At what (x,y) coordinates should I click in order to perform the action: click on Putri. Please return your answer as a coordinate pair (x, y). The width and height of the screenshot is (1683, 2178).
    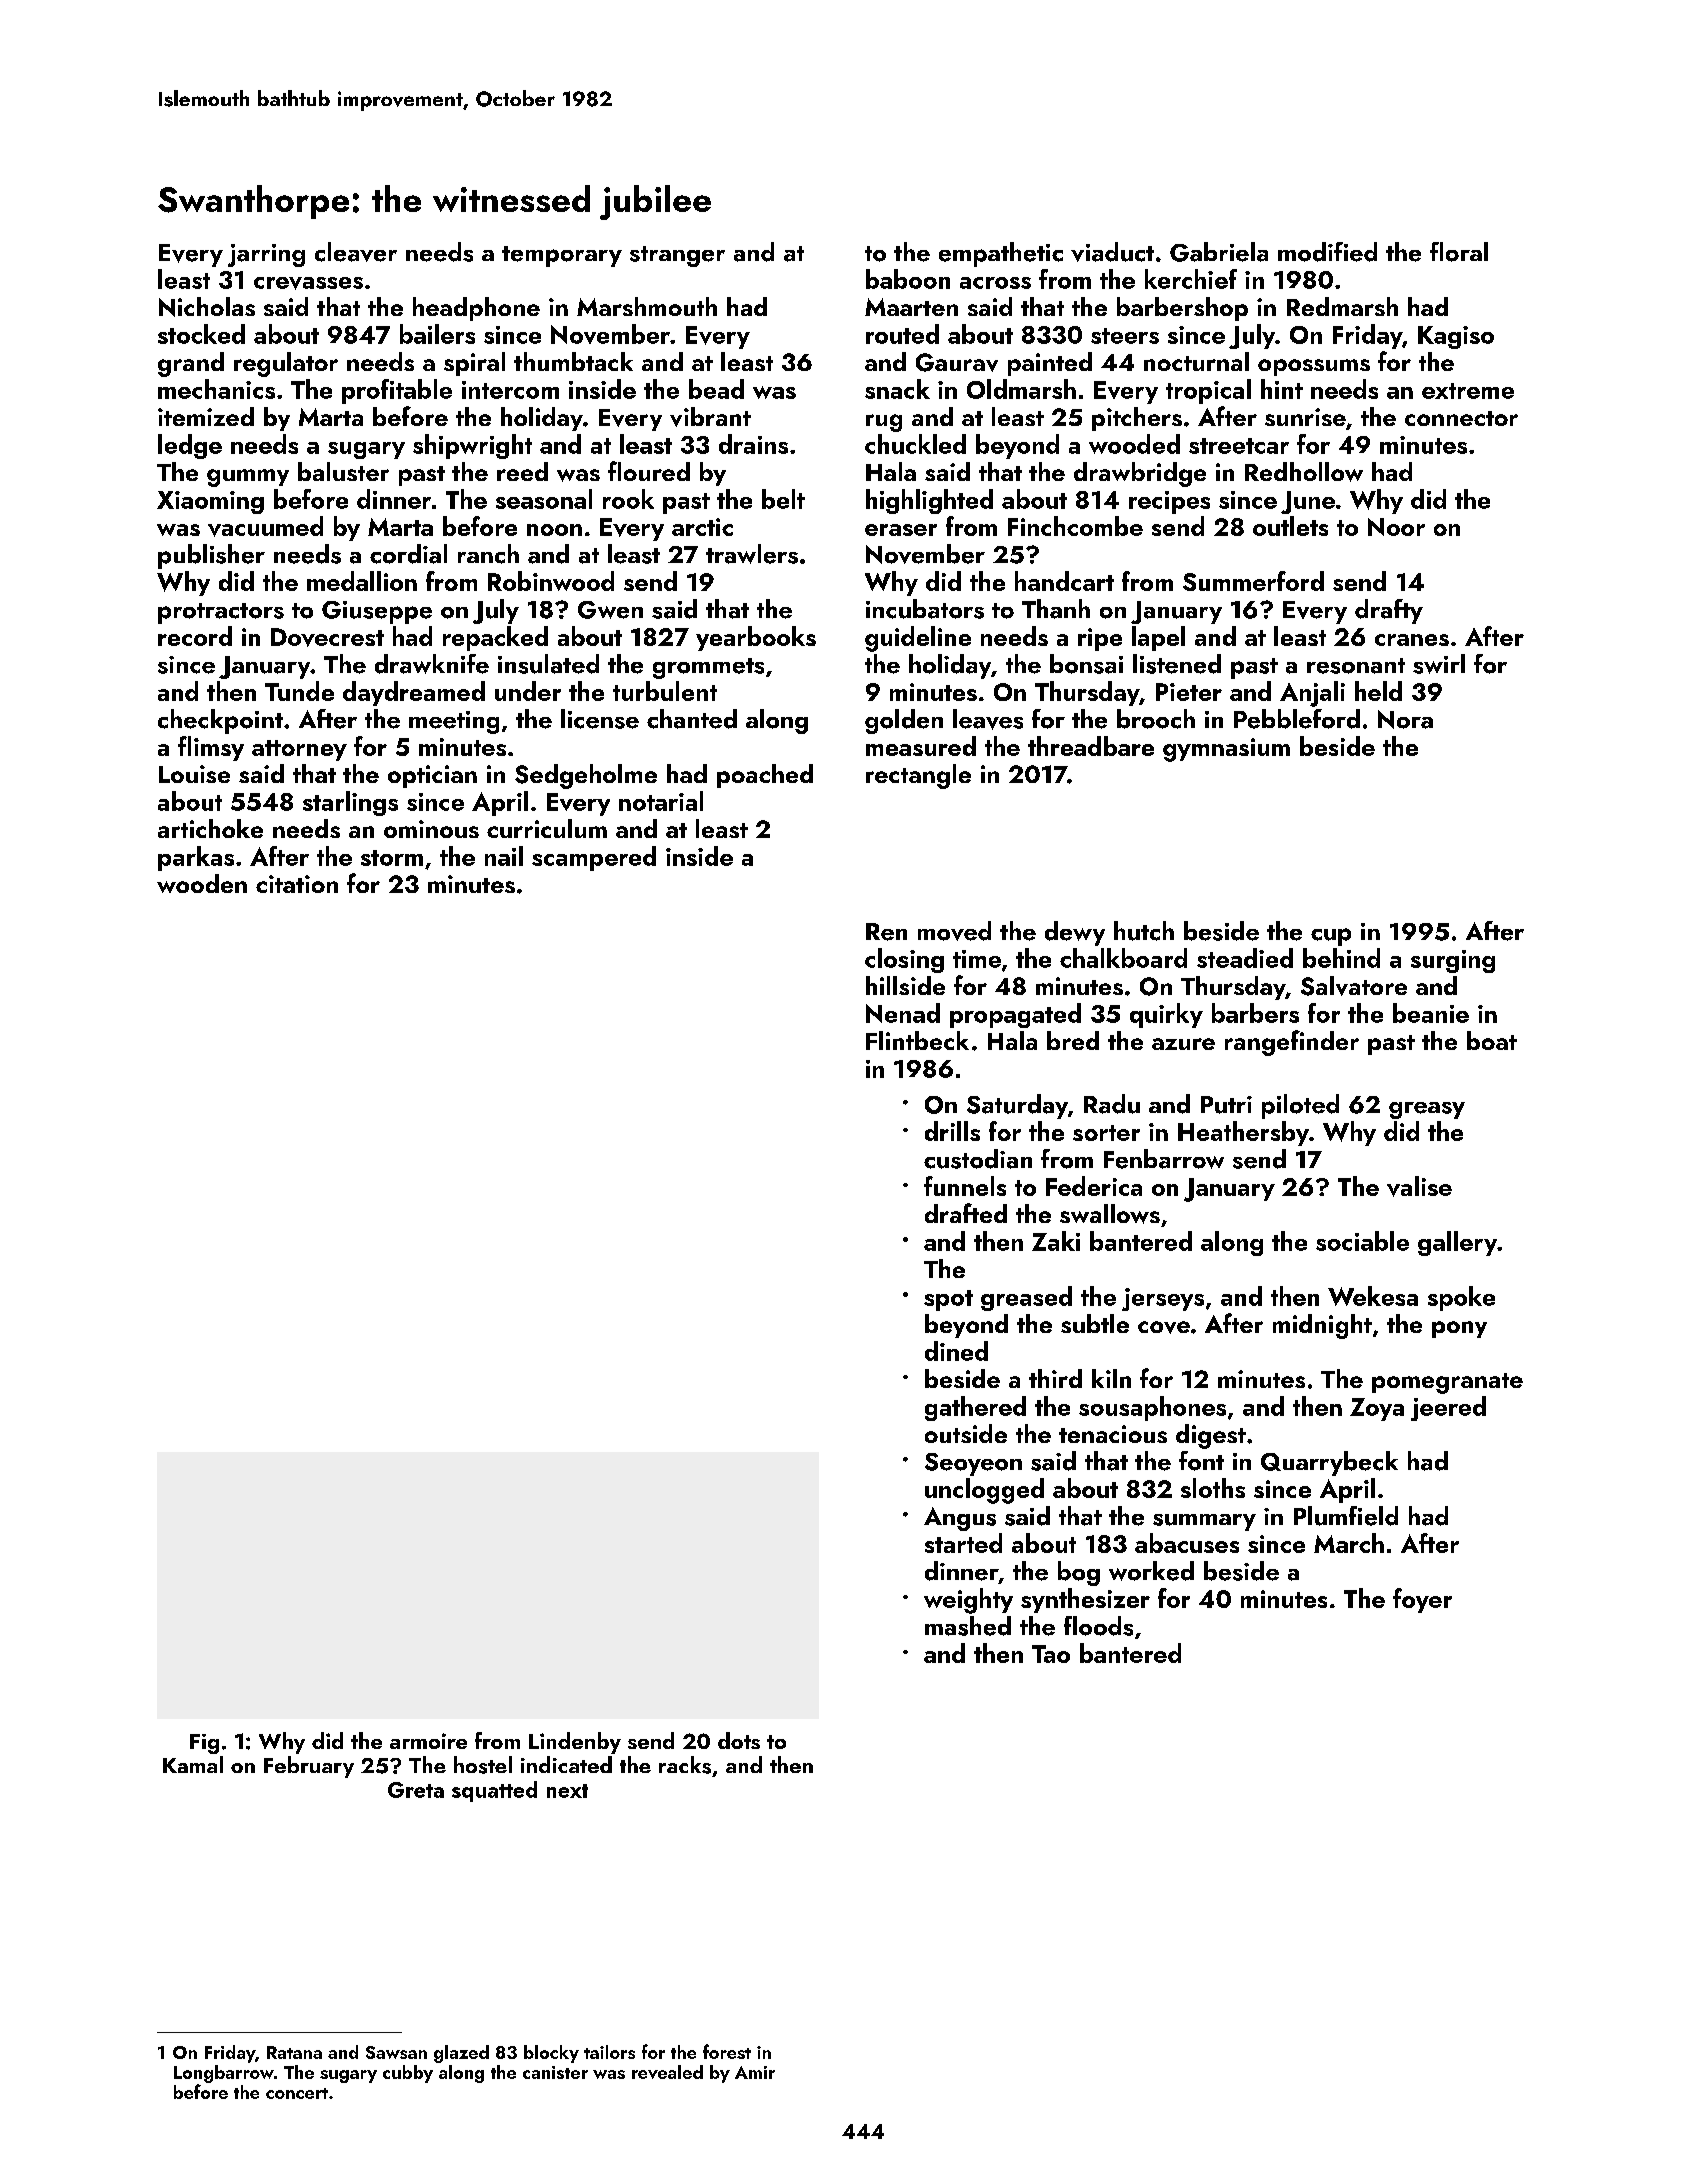
    Looking at the image, I should click on (1226, 1105).
